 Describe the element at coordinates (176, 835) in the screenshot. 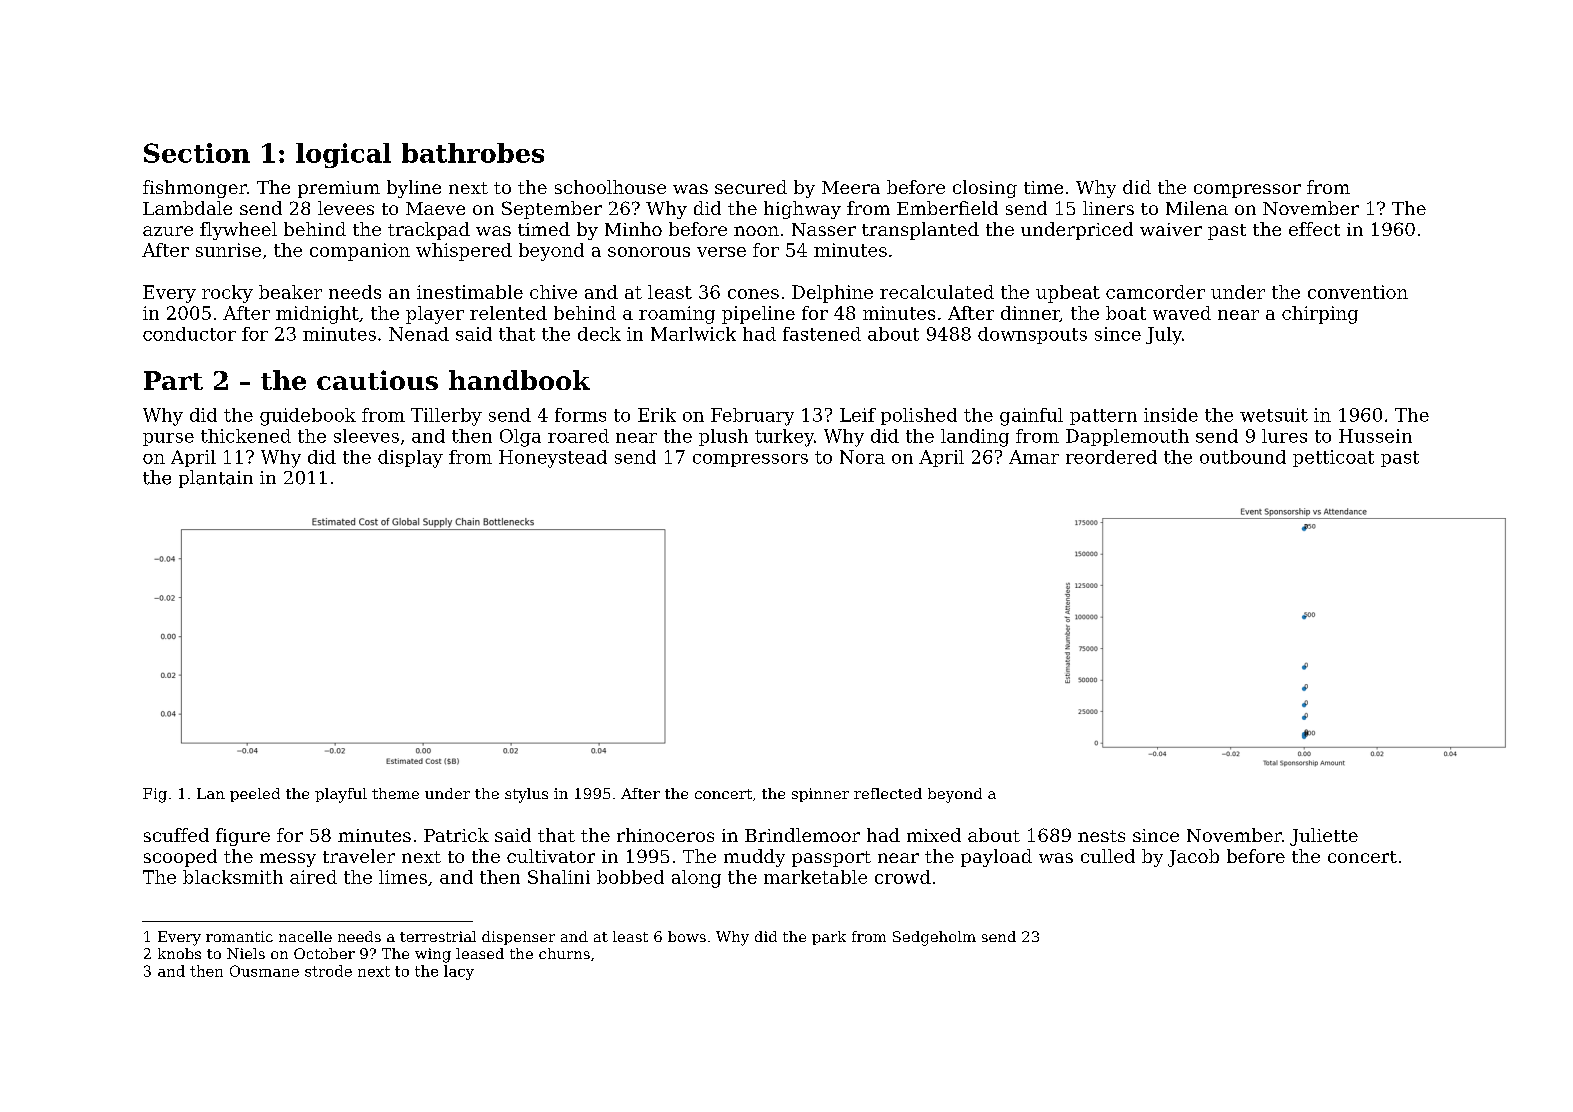

I see `scuffed` at that location.
